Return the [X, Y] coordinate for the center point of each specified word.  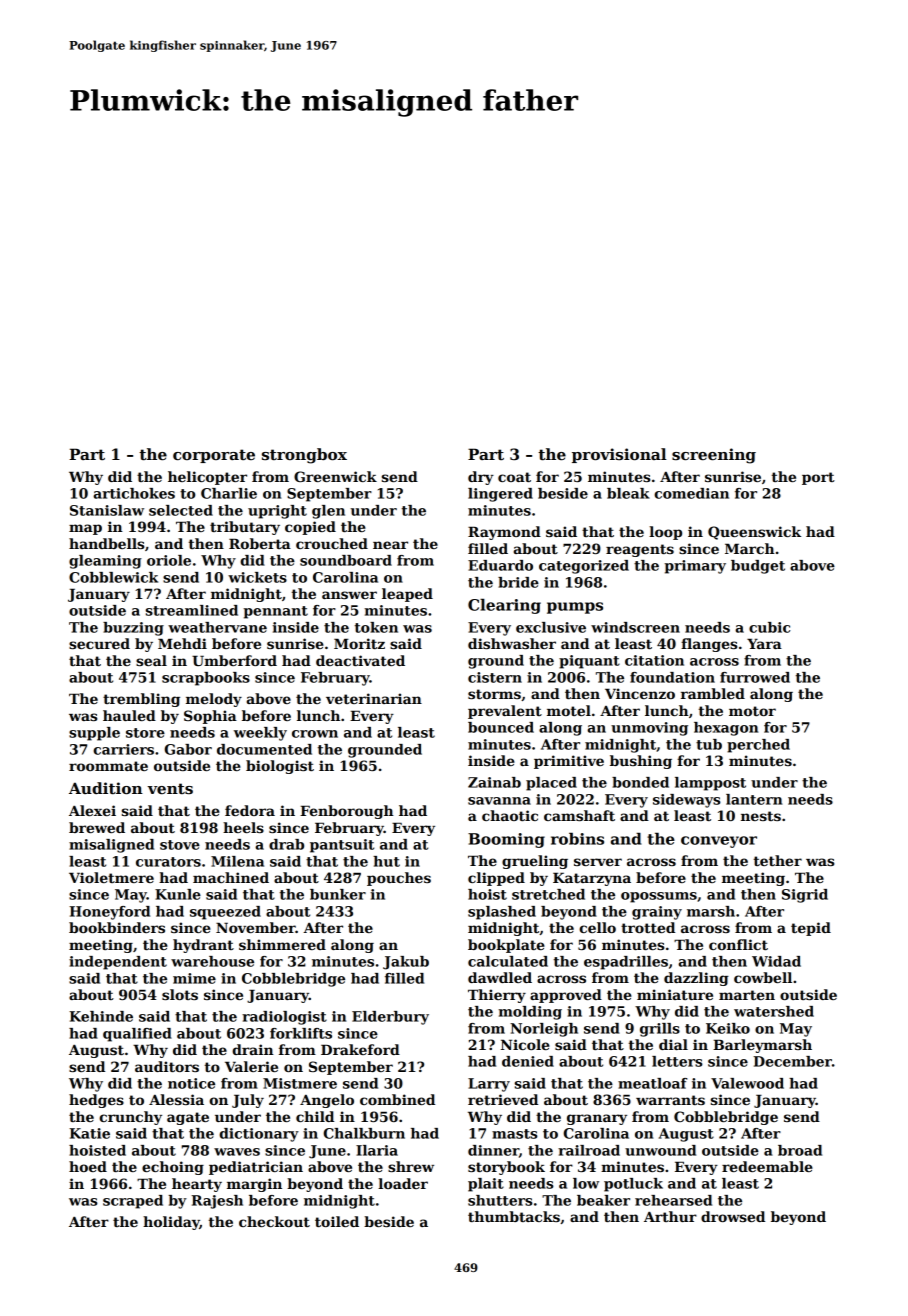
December [792, 1061]
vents [170, 788]
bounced [501, 727]
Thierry [497, 996]
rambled [713, 693]
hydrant [203, 946]
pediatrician [256, 1168]
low [586, 1183]
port [818, 478]
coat [514, 477]
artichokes [134, 493]
